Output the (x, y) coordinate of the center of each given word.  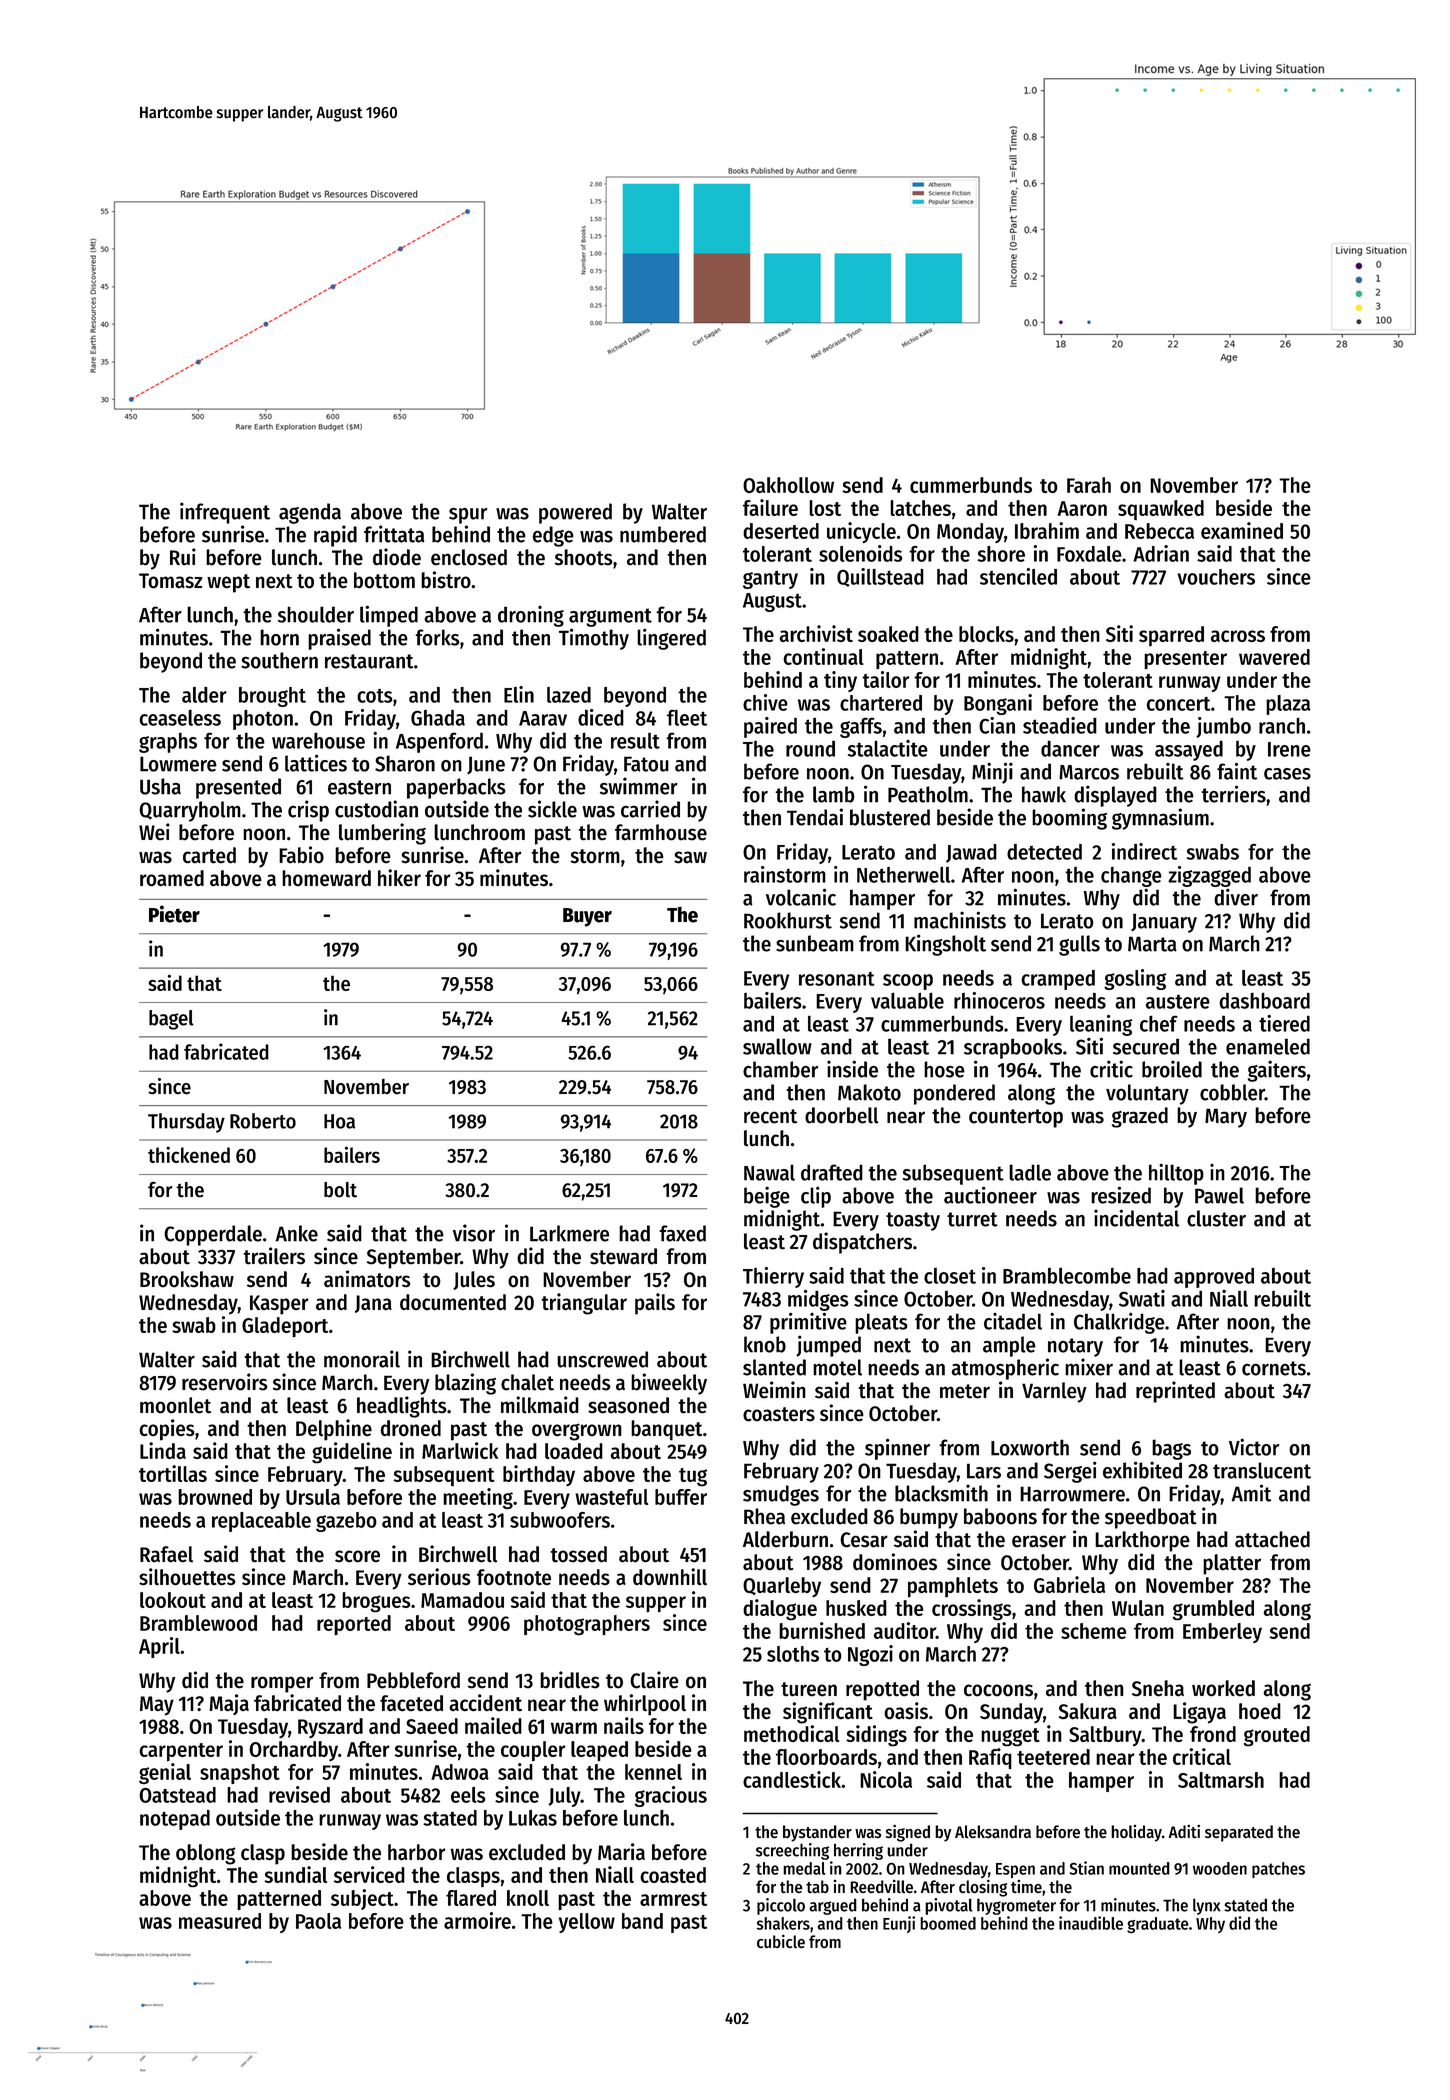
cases (1287, 774)
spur (468, 516)
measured (220, 1921)
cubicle (781, 1941)
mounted (1139, 1868)
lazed (569, 695)
